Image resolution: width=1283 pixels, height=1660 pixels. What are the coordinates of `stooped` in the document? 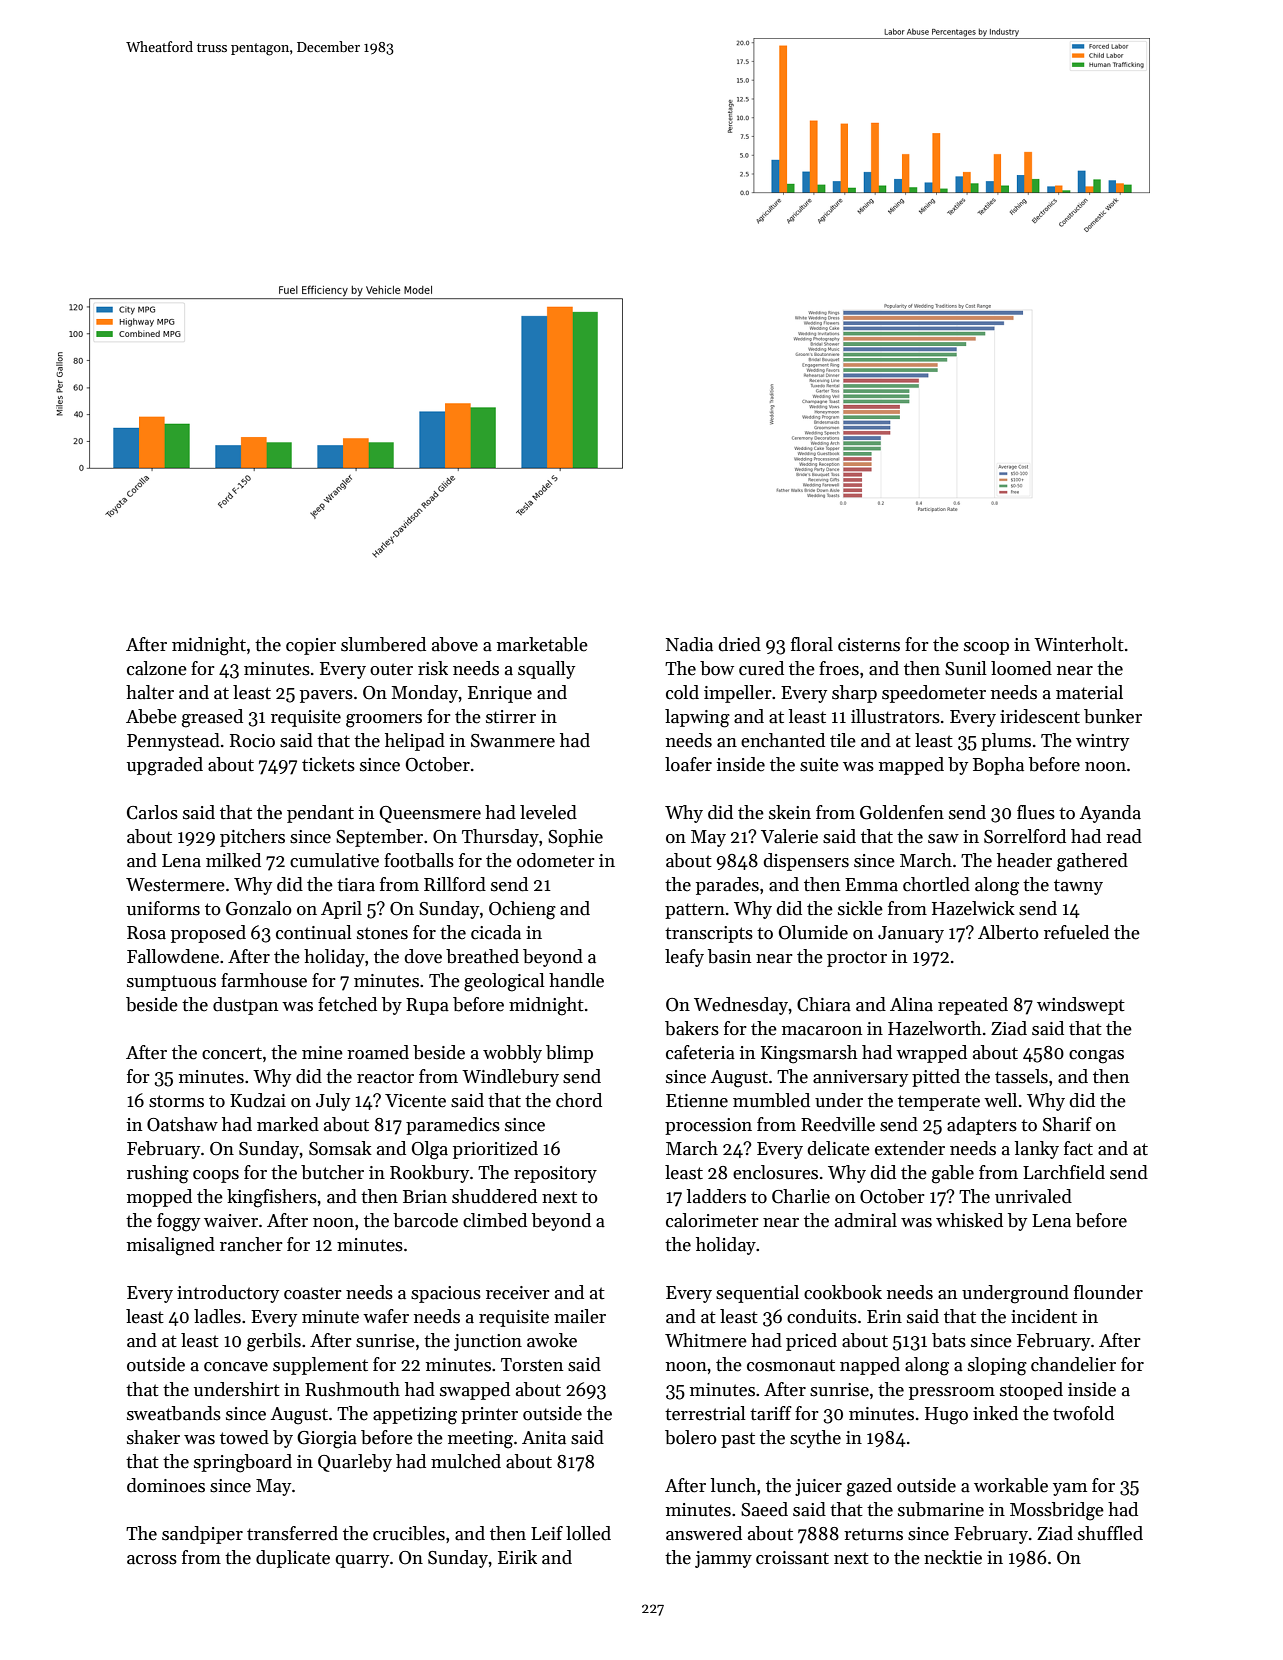 It's located at (1031, 1391).
